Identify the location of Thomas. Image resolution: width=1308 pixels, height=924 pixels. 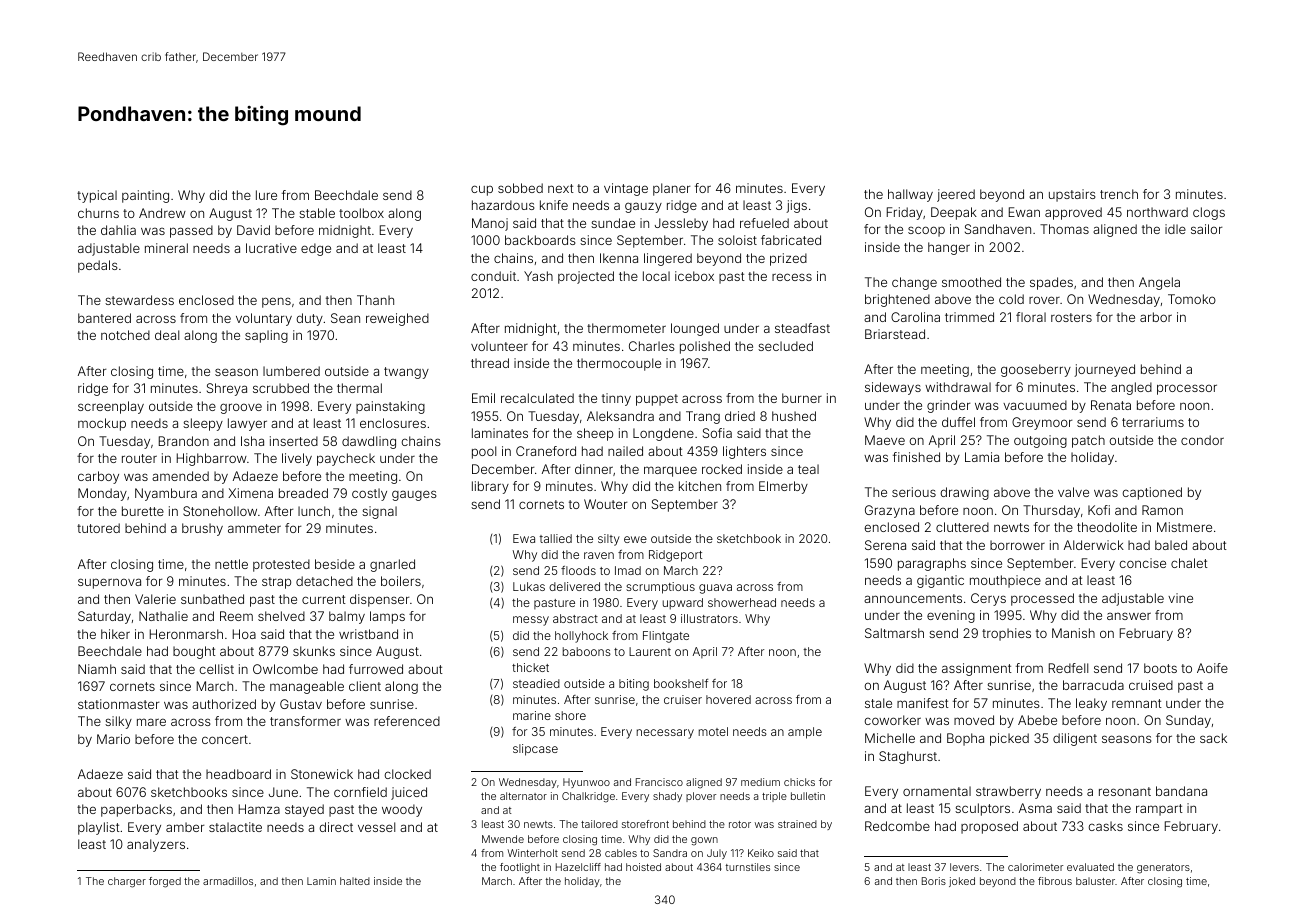
(1064, 229).
